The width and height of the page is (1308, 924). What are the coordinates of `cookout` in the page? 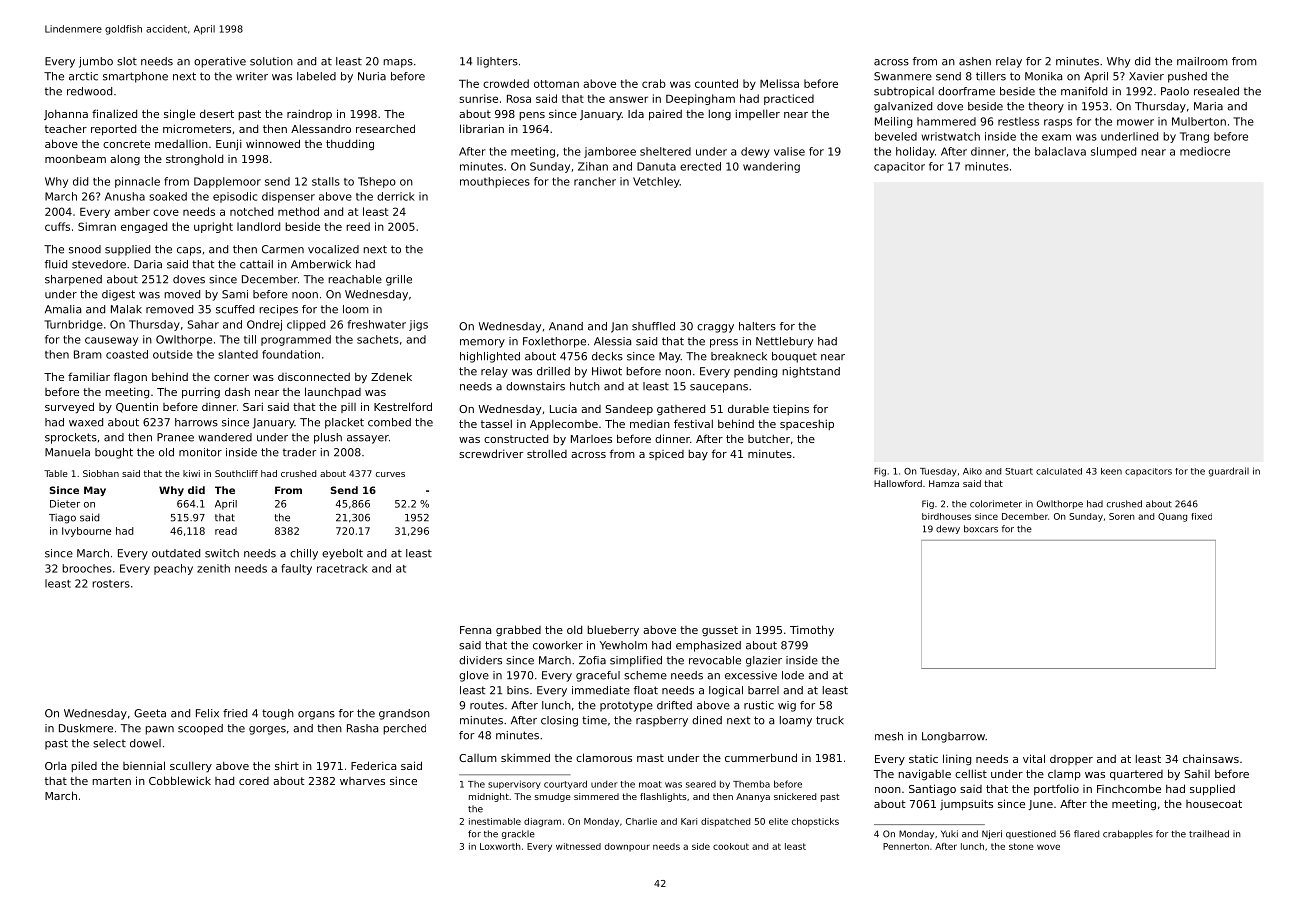 It's located at (731, 846).
